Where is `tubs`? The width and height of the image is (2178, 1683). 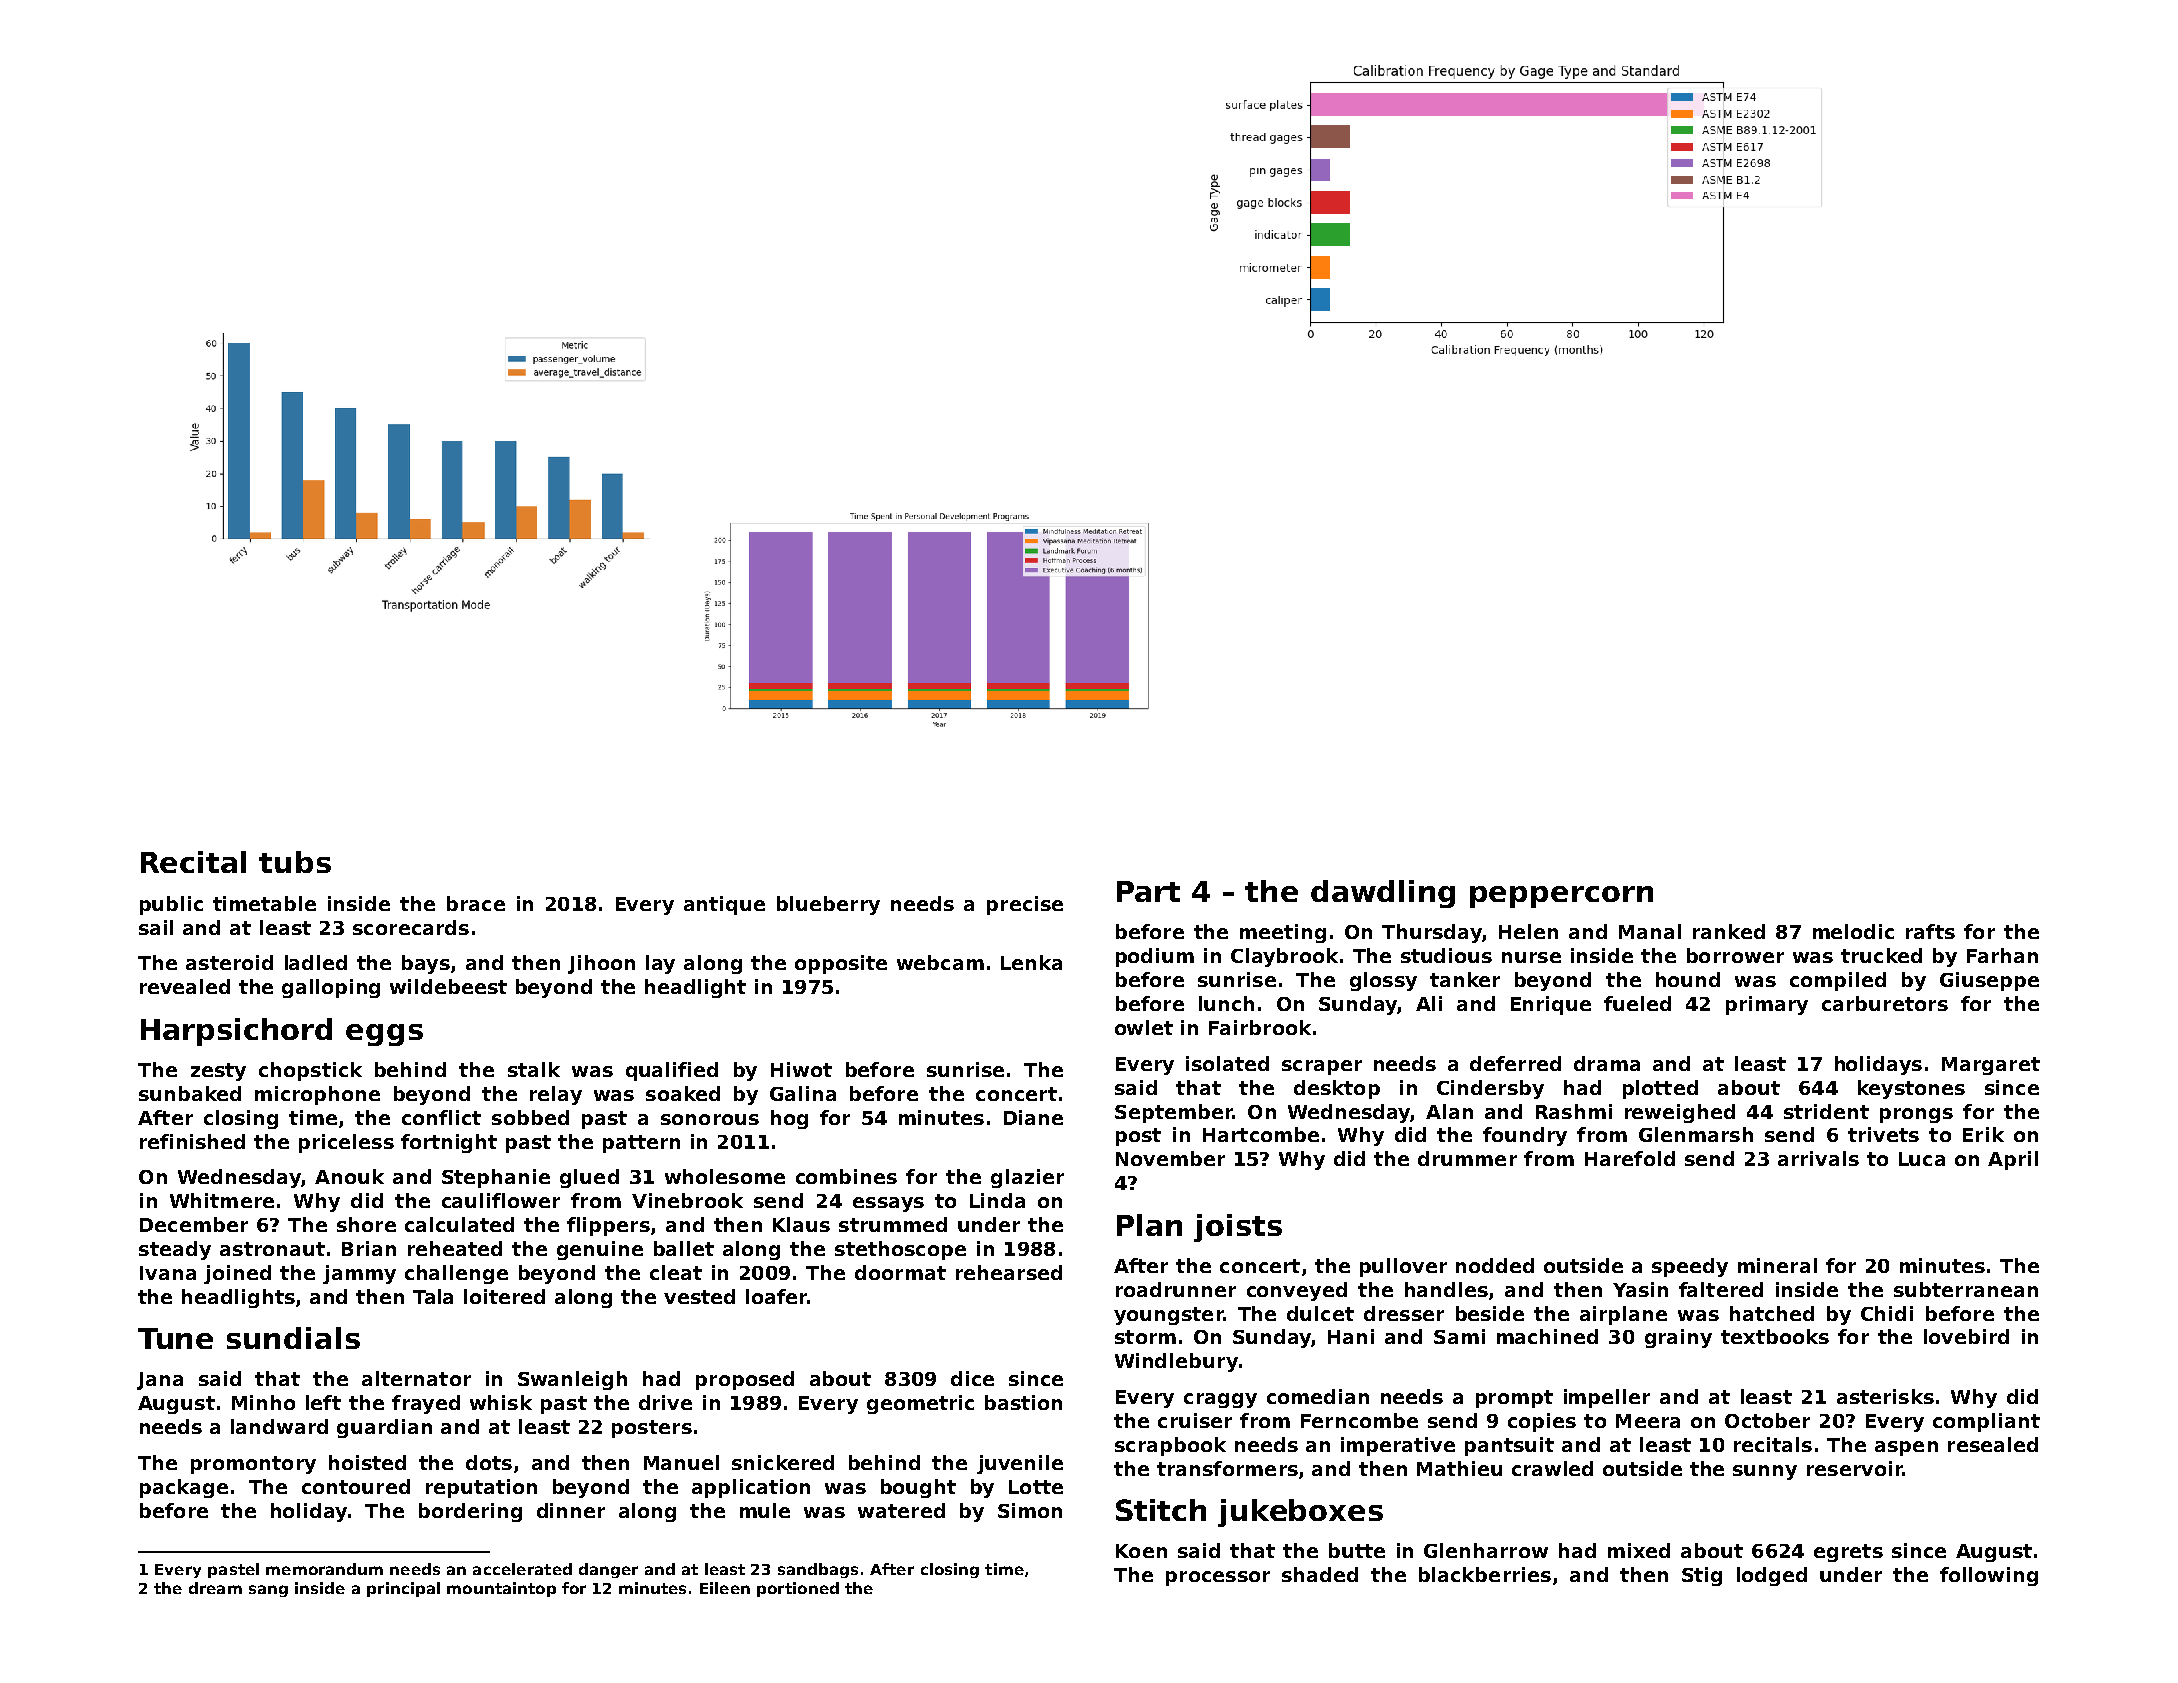 tubs is located at coordinates (295, 862).
